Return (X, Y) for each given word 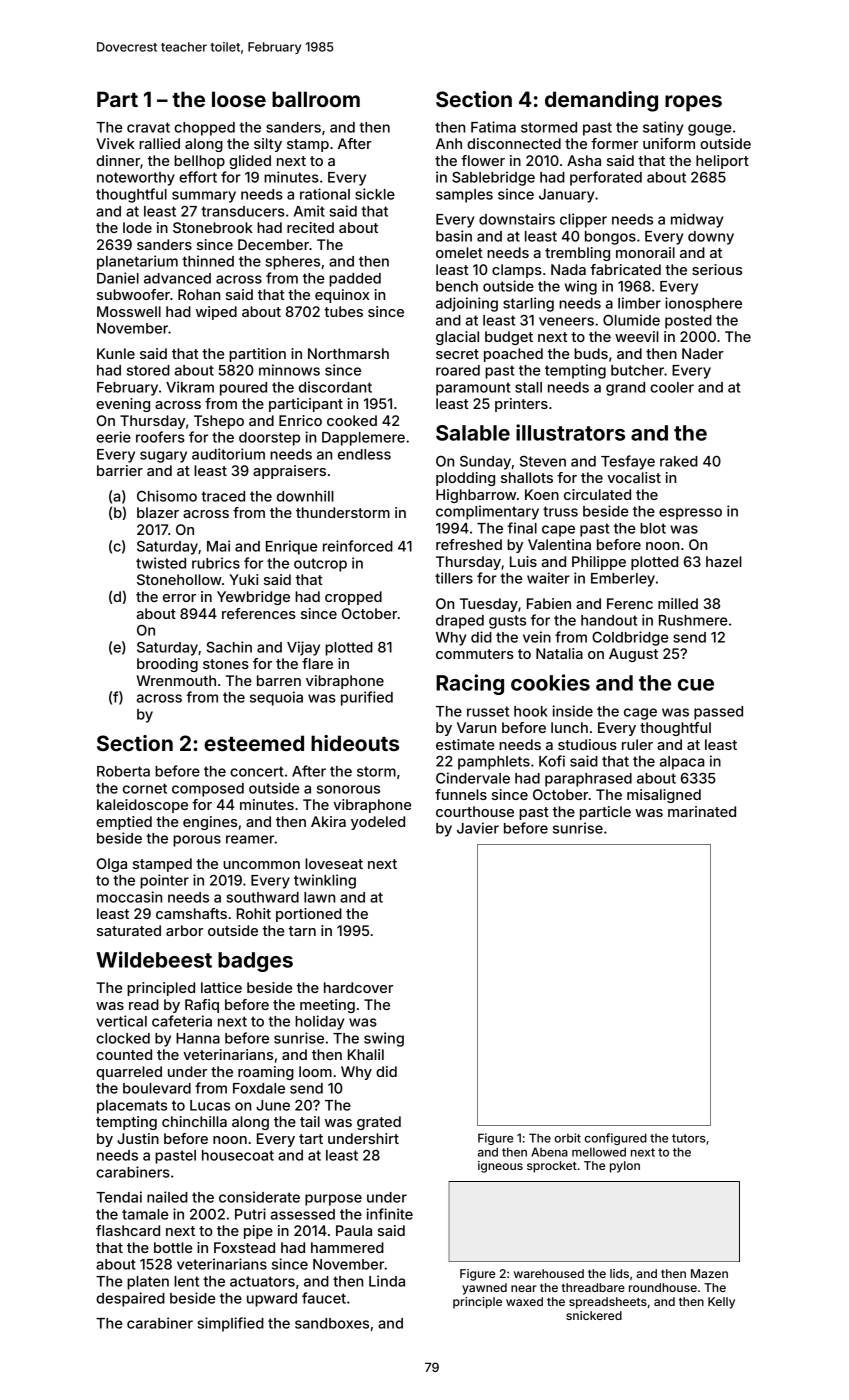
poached (513, 355)
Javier (478, 828)
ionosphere (703, 304)
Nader (703, 353)
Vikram (190, 387)
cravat (148, 127)
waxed (524, 1301)
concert (257, 771)
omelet (459, 252)
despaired (130, 1299)
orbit (567, 1138)
